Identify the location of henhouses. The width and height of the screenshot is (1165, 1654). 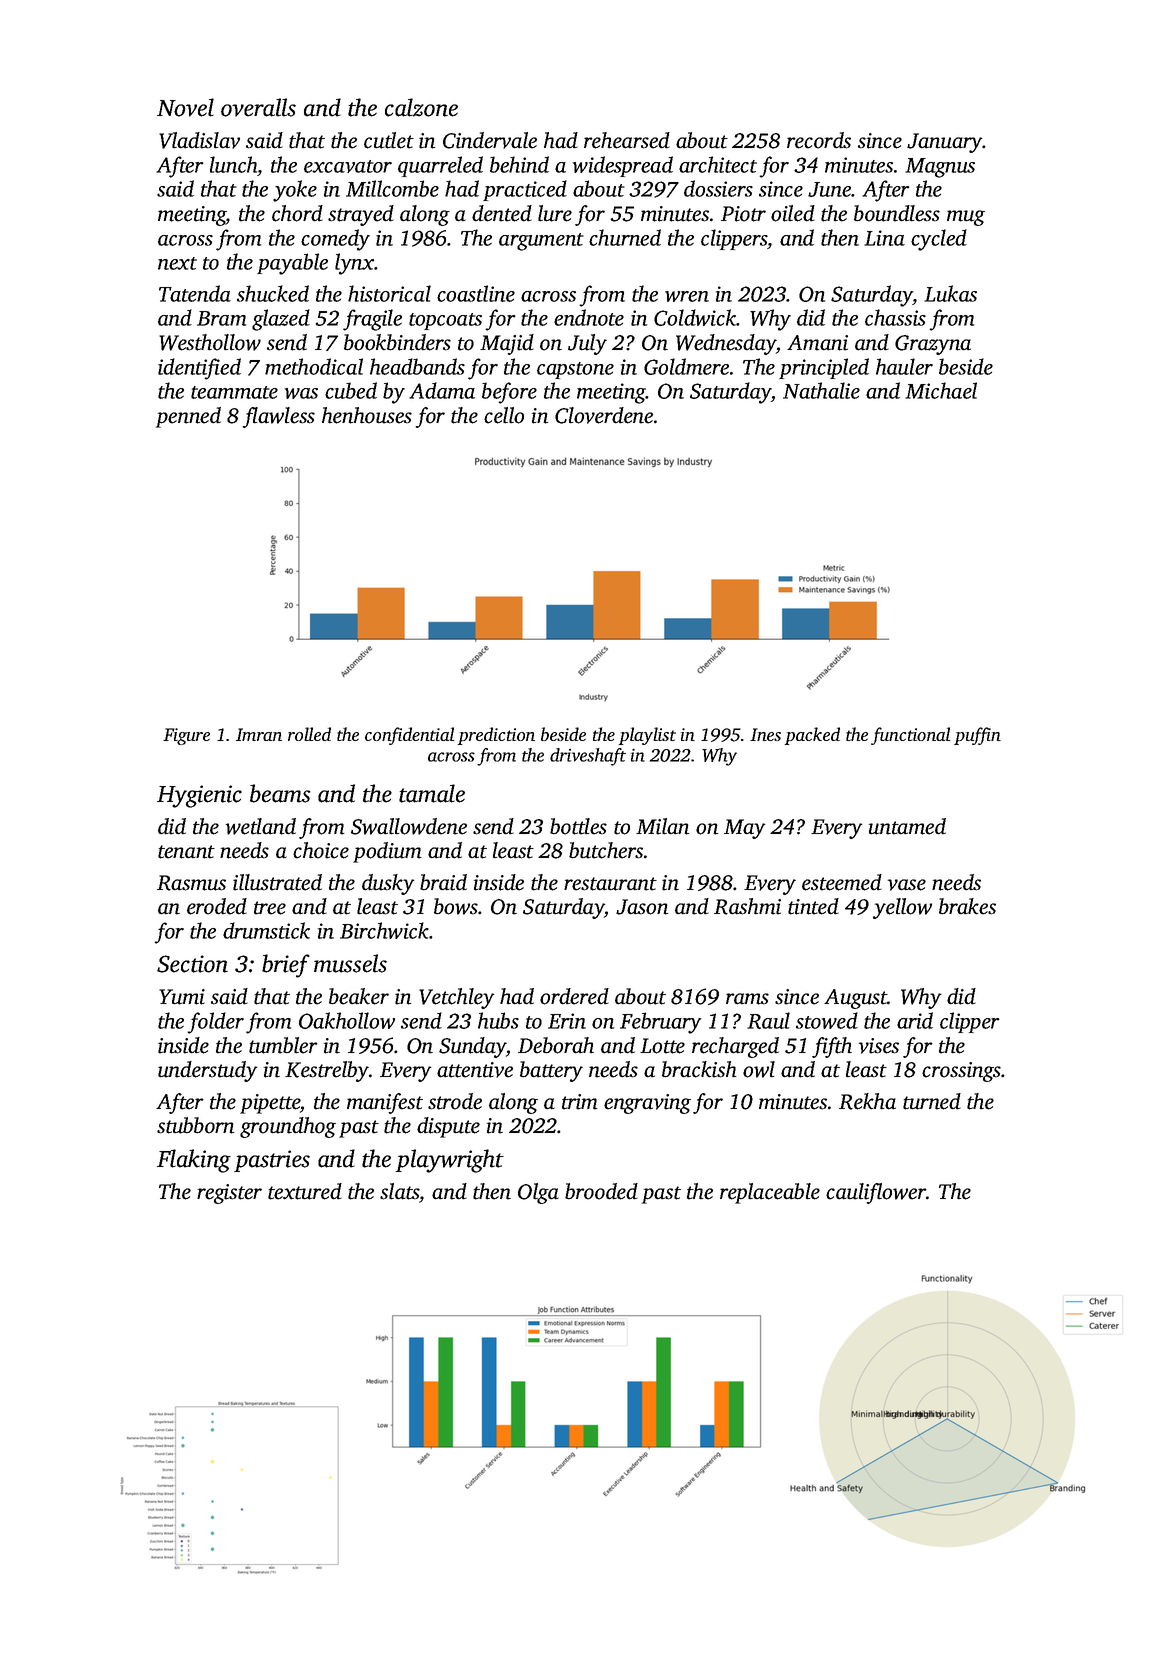
(367, 415).
